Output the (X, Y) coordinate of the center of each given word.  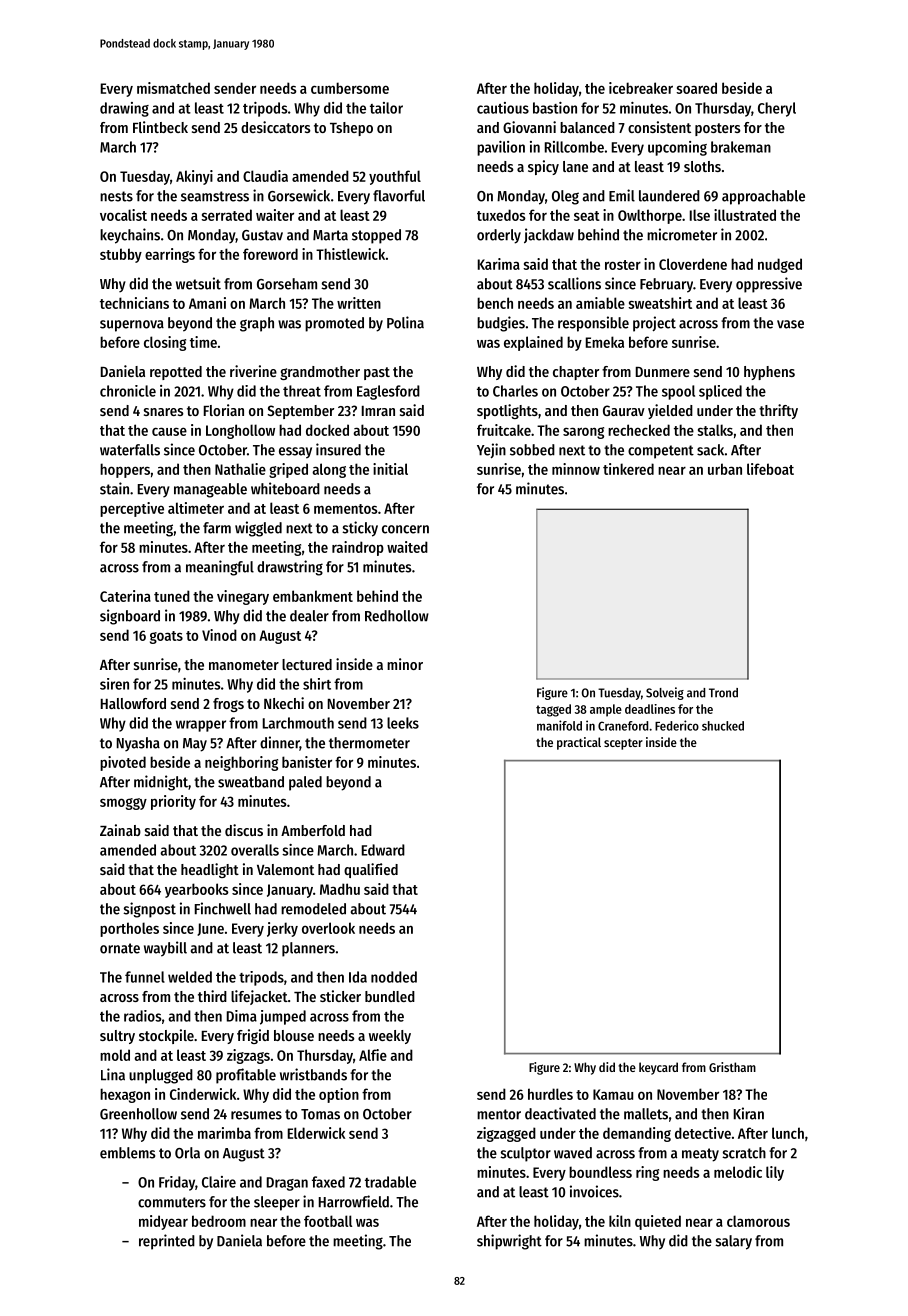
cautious (503, 108)
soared (696, 88)
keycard (658, 1068)
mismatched (173, 88)
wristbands (313, 1074)
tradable (390, 1182)
